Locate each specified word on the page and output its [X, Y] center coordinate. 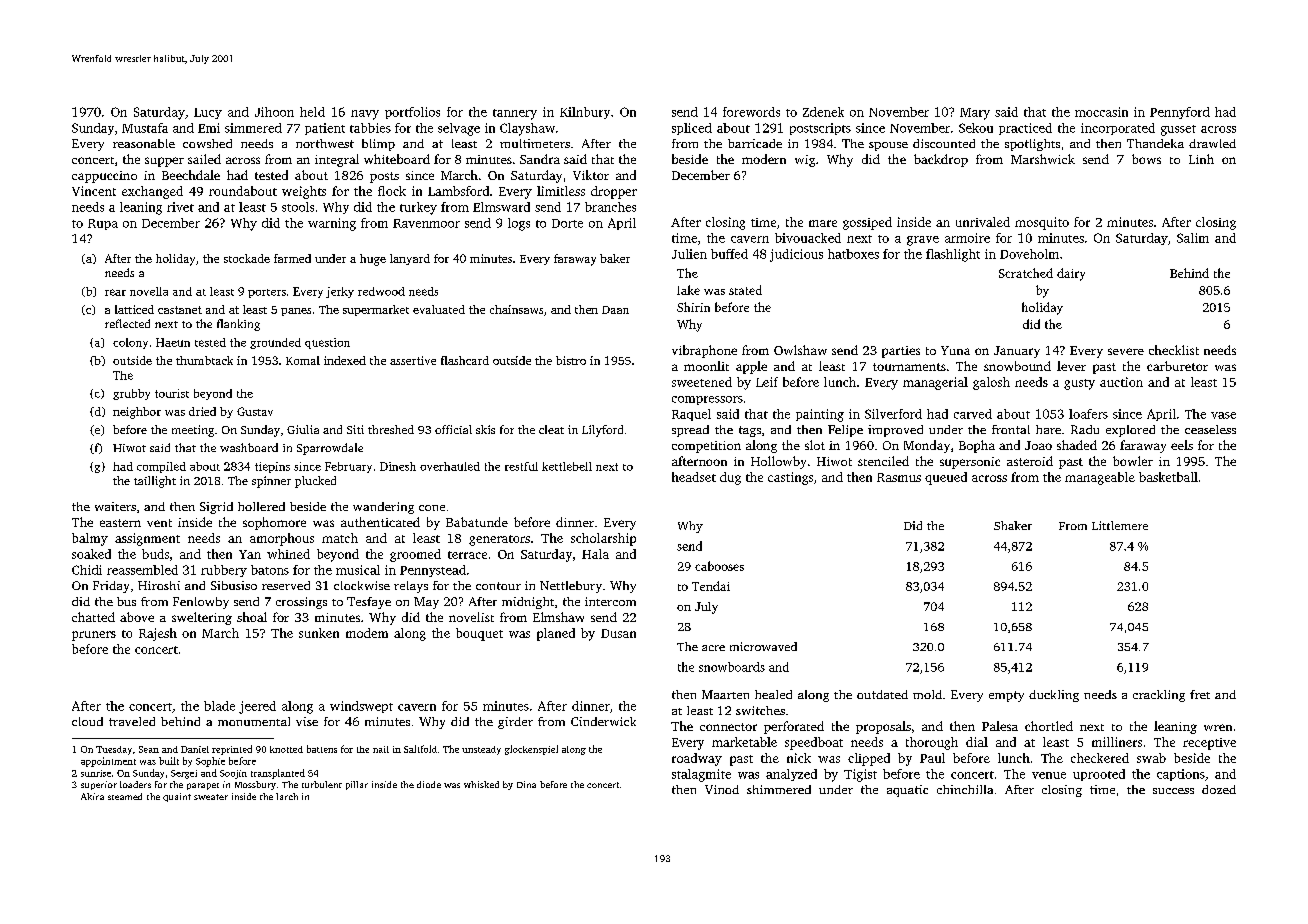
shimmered [779, 789]
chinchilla [965, 789]
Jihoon [274, 112]
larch [287, 796]
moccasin [1101, 112]
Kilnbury [585, 113]
